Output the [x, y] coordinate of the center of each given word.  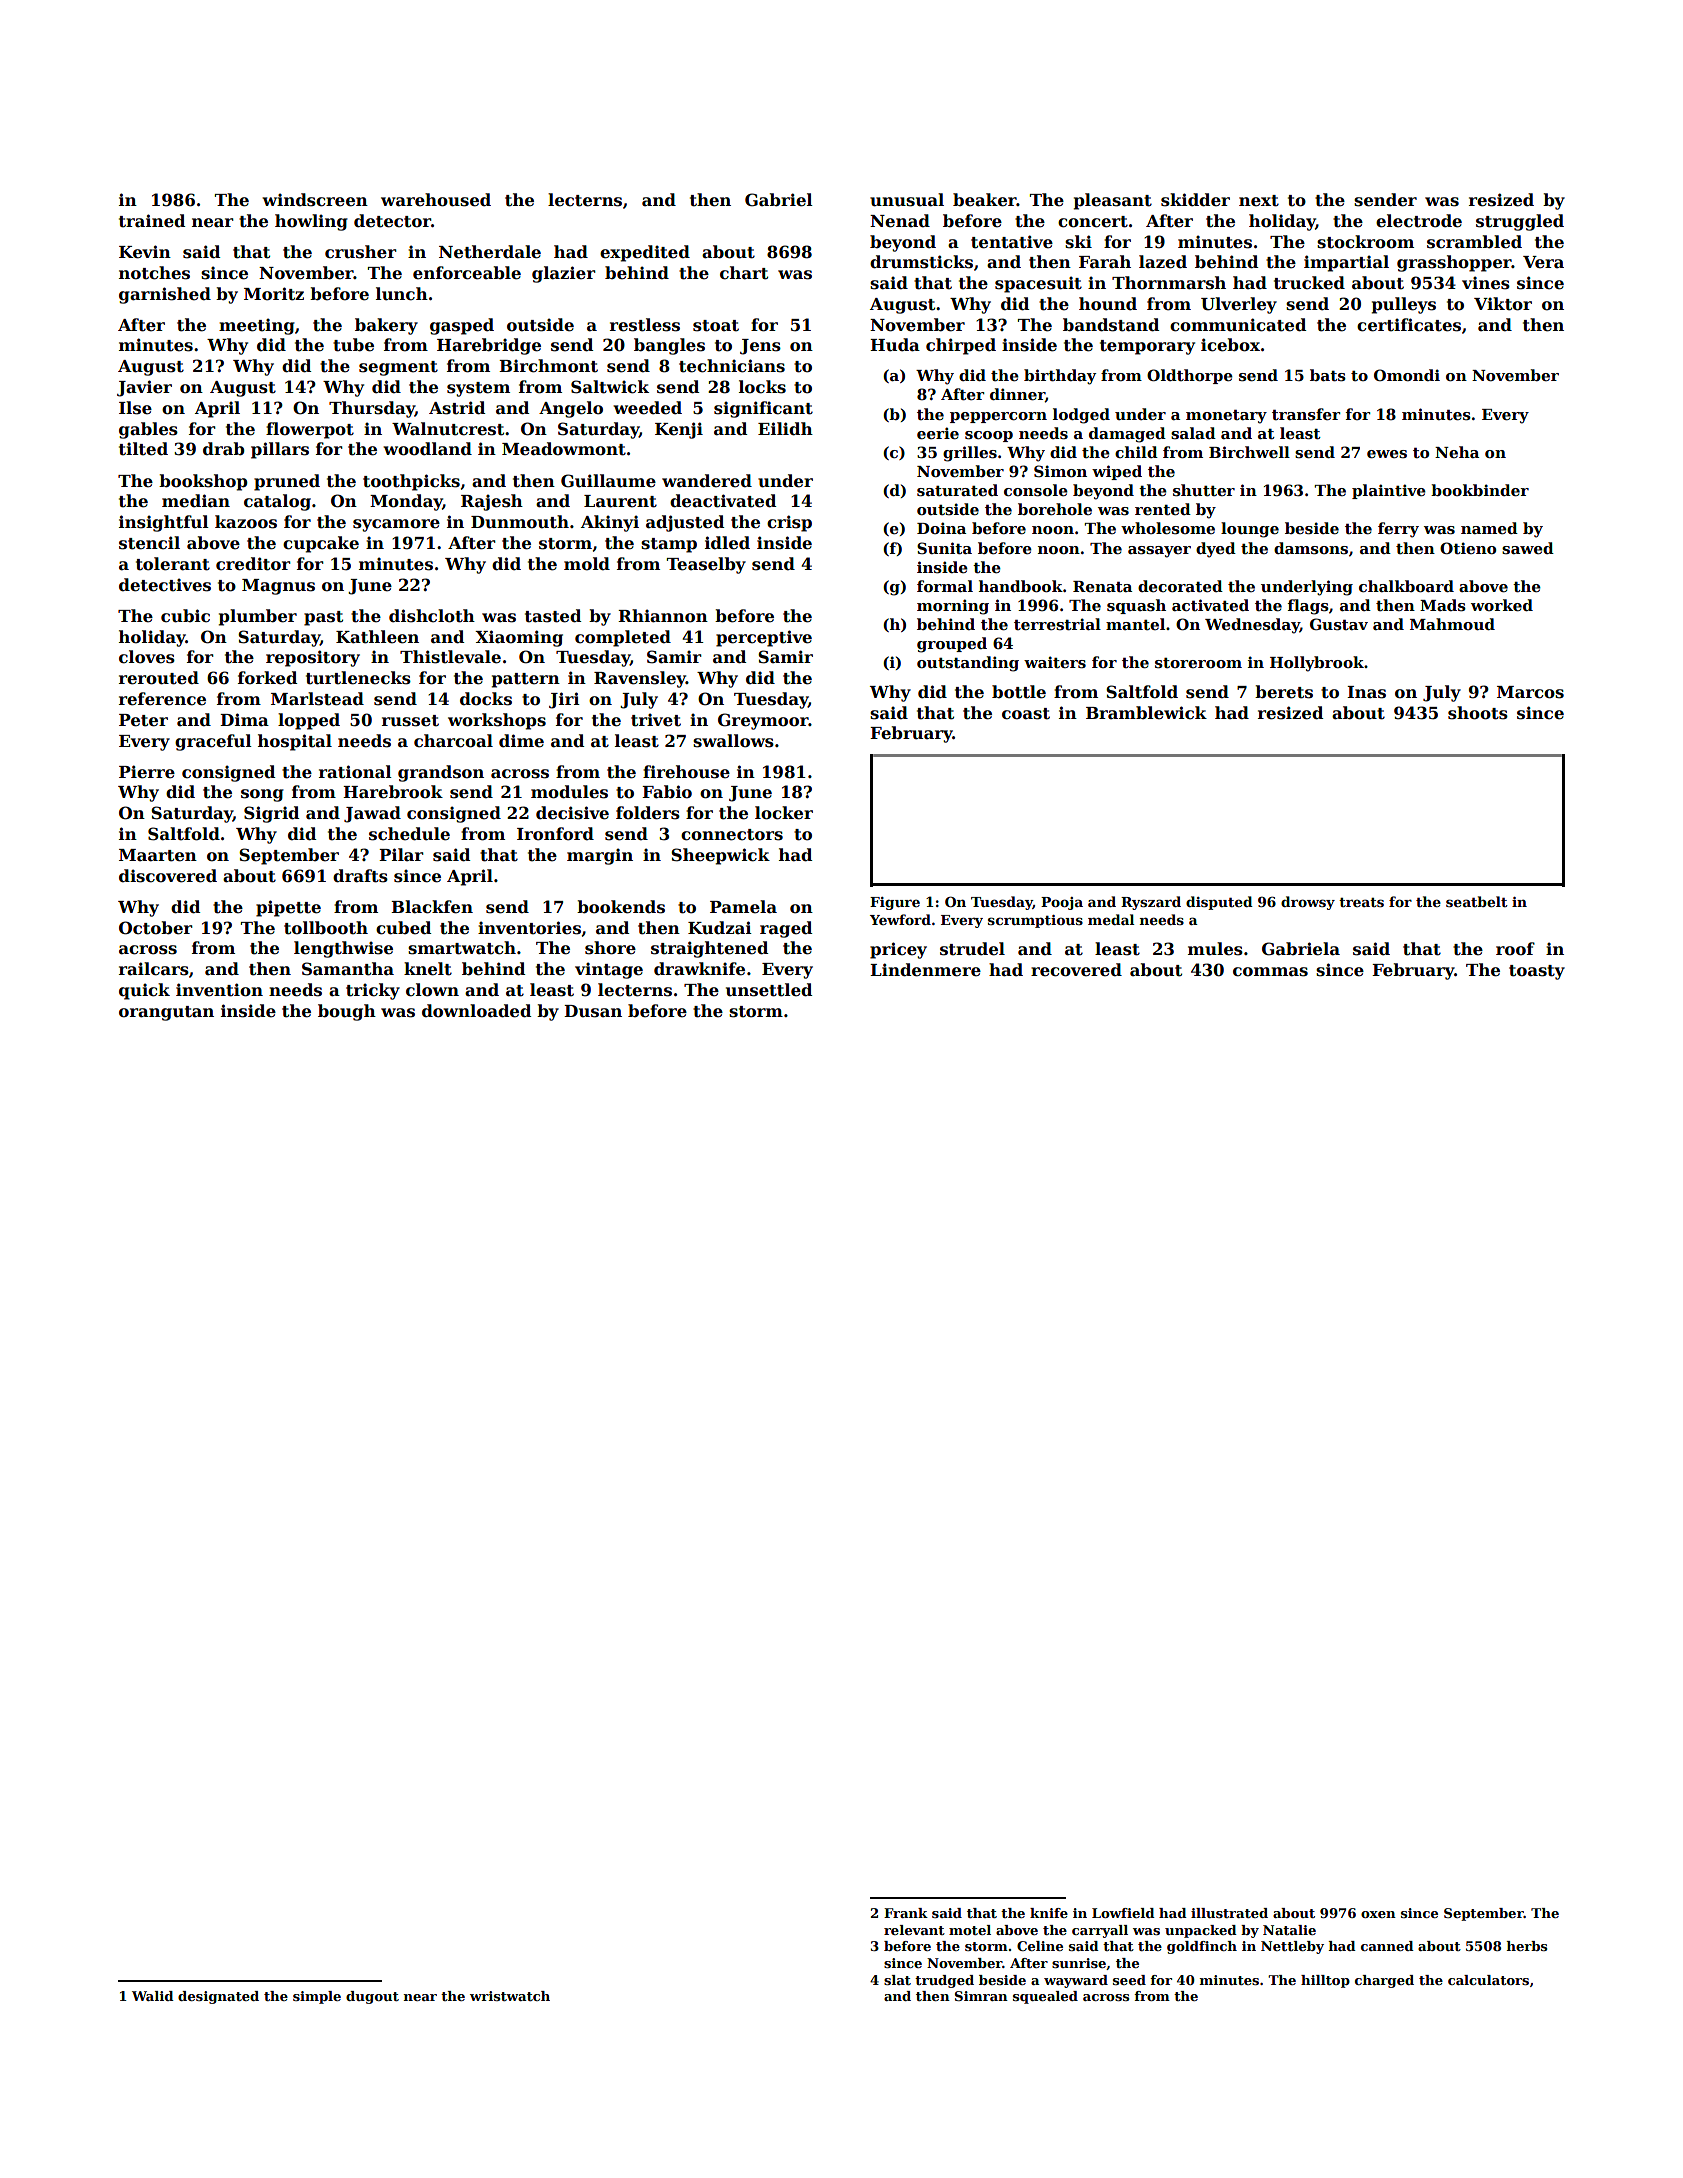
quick [144, 991]
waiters [1055, 662]
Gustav [1339, 624]
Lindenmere [925, 970]
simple [317, 1997]
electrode [1419, 221]
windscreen [315, 200]
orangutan [166, 1013]
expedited [645, 253]
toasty [1537, 972]
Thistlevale [450, 657]
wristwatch [510, 1996]
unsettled [769, 990]
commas [1270, 972]
